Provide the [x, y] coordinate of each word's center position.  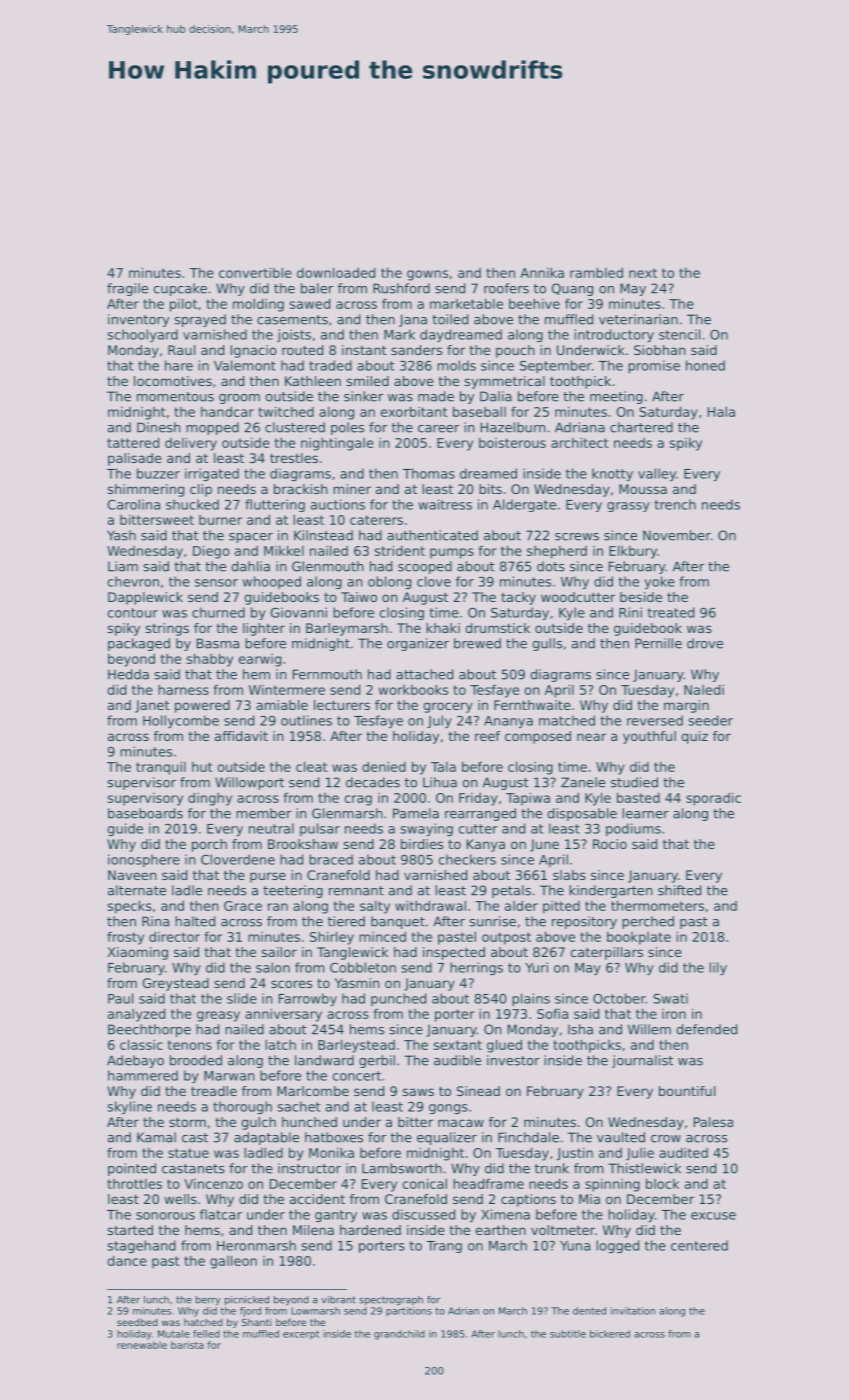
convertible [255, 273]
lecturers [342, 705]
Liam [123, 566]
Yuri [536, 967]
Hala [721, 412]
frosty [125, 938]
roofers [506, 288]
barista [187, 1345]
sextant [458, 1045]
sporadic [713, 799]
